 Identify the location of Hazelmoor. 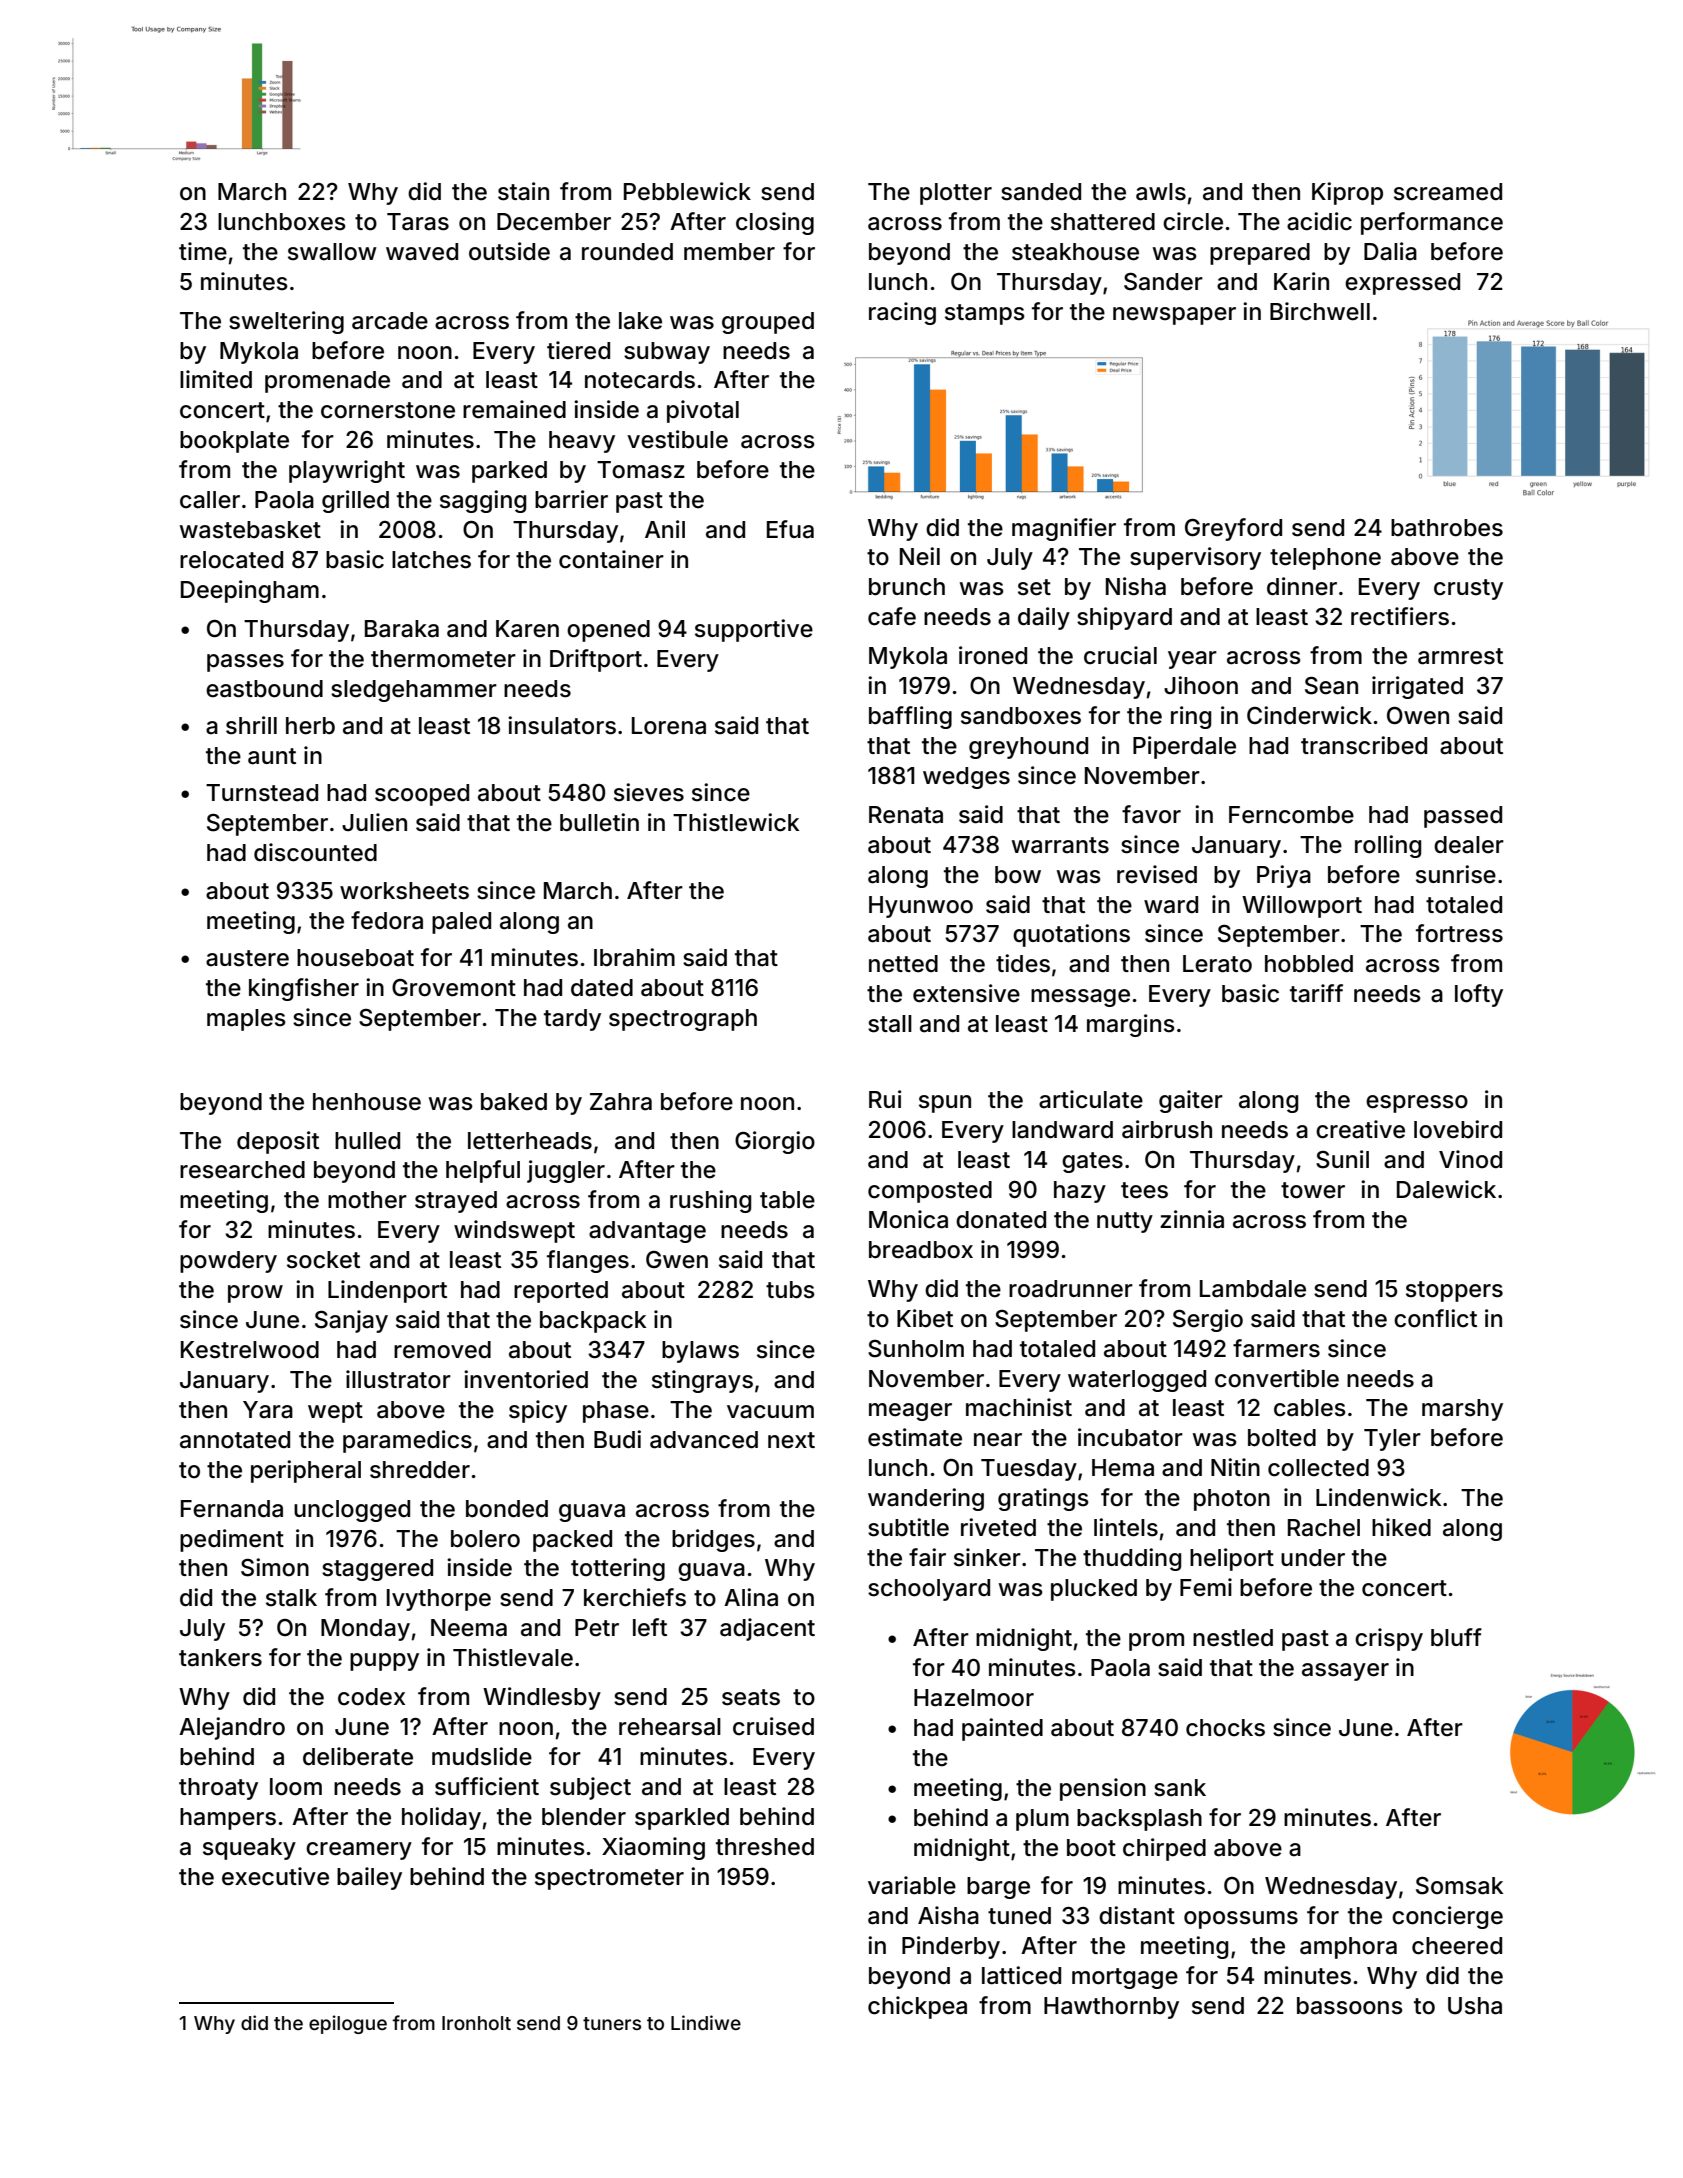
(974, 1698).
